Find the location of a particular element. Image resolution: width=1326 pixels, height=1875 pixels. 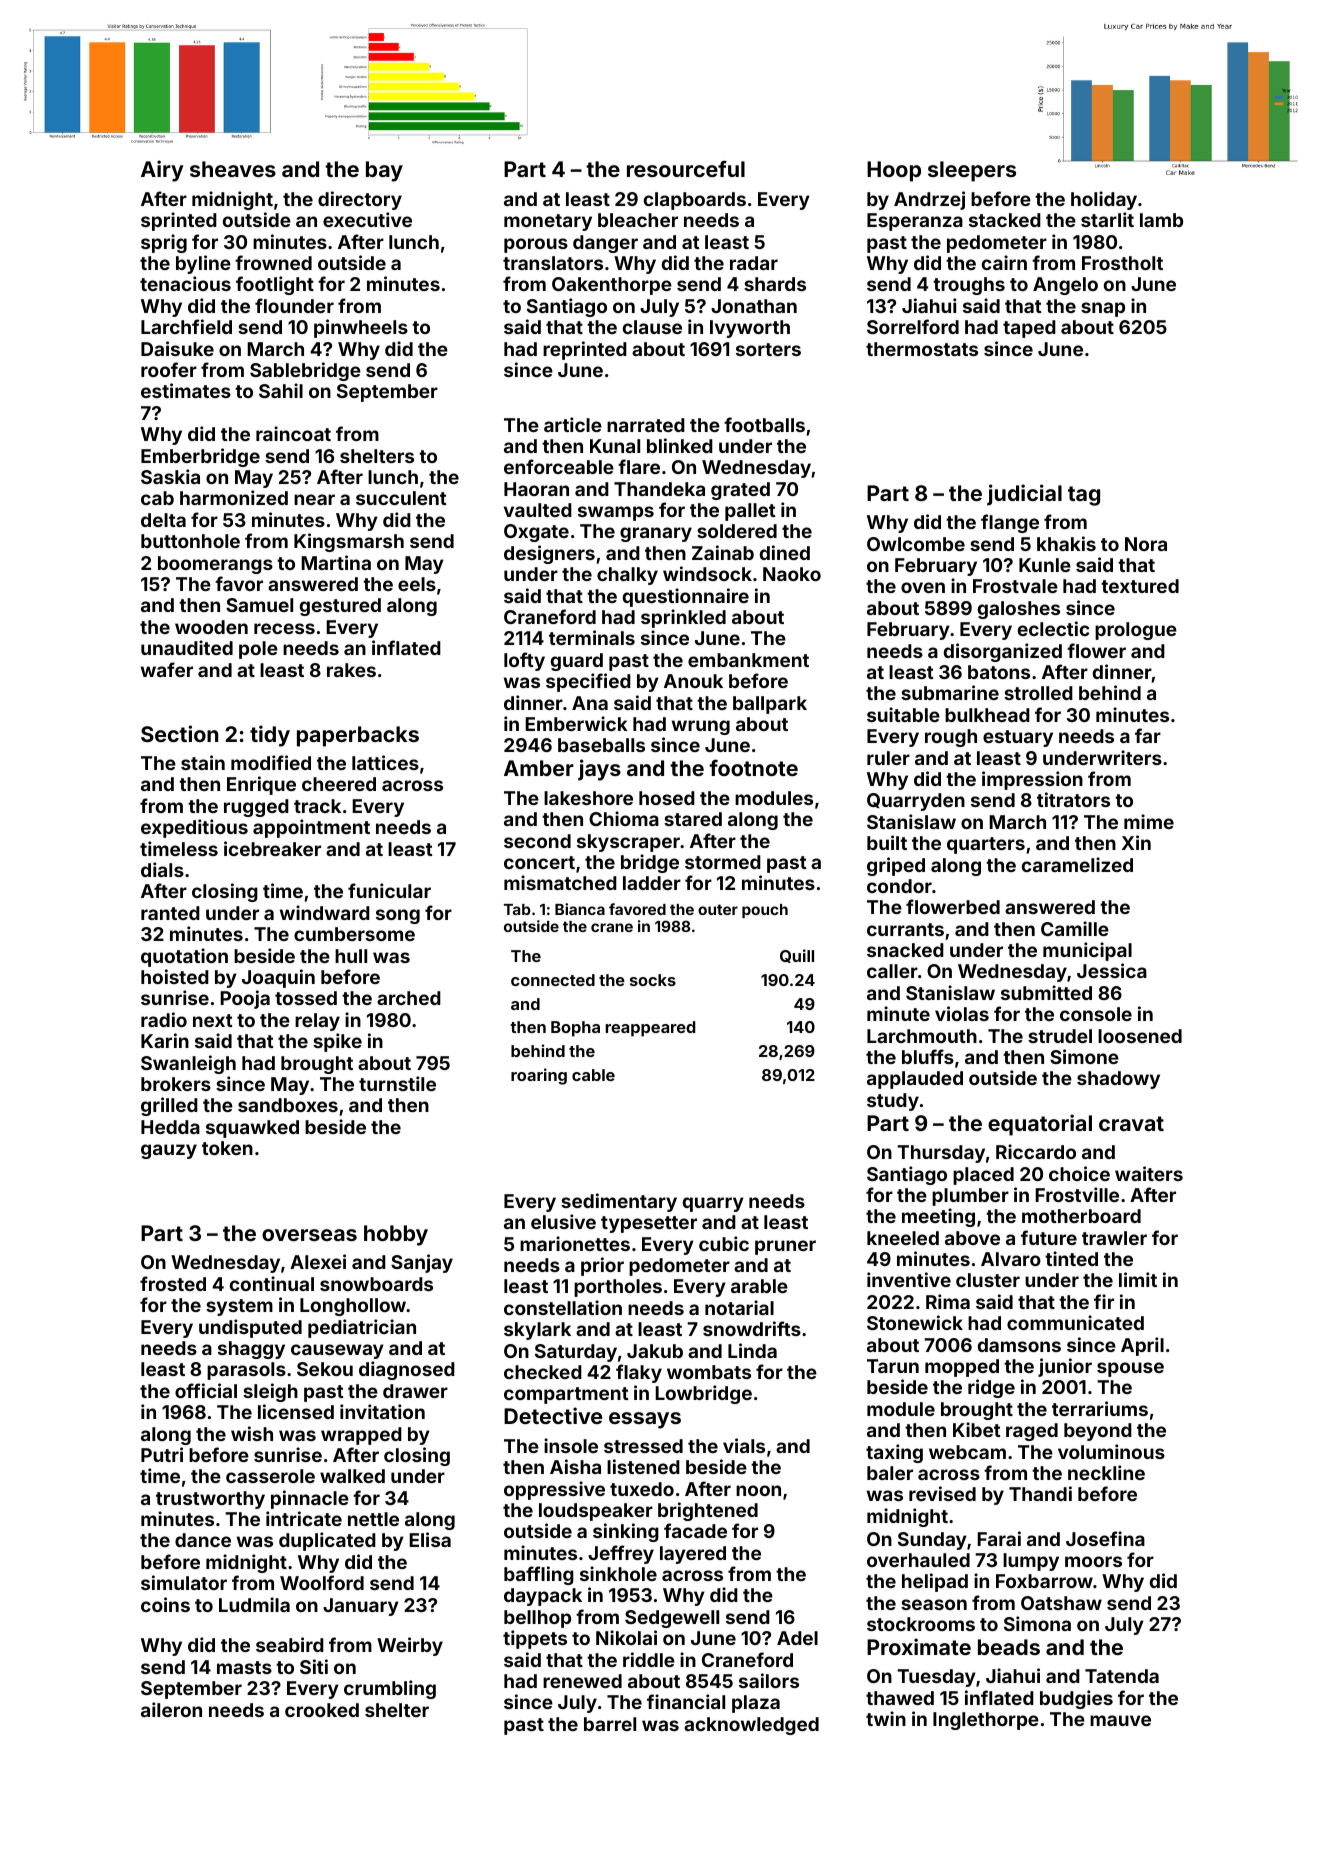

executive is located at coordinates (367, 219).
